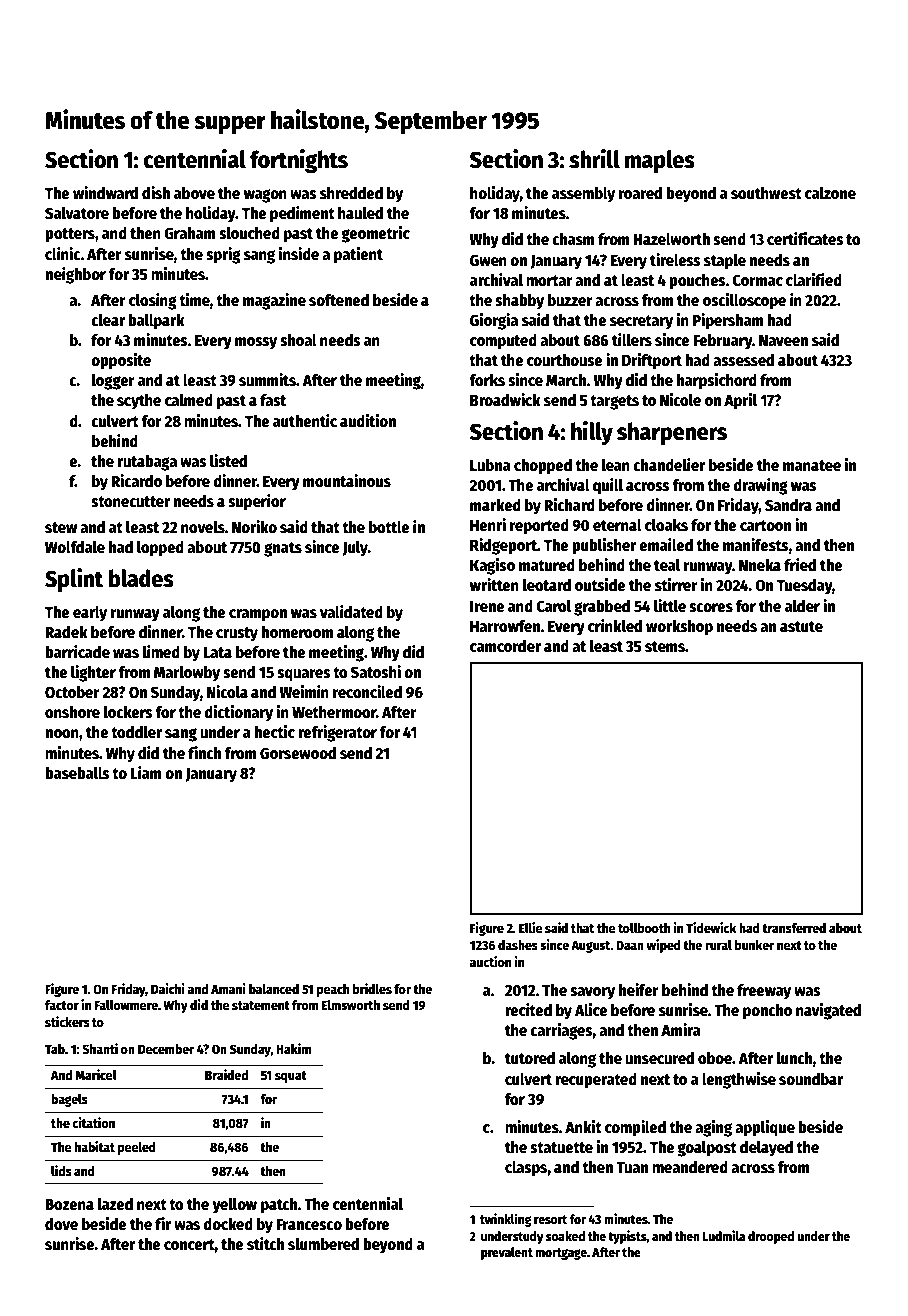 The image size is (908, 1316). I want to click on fortnights, so click(299, 161).
